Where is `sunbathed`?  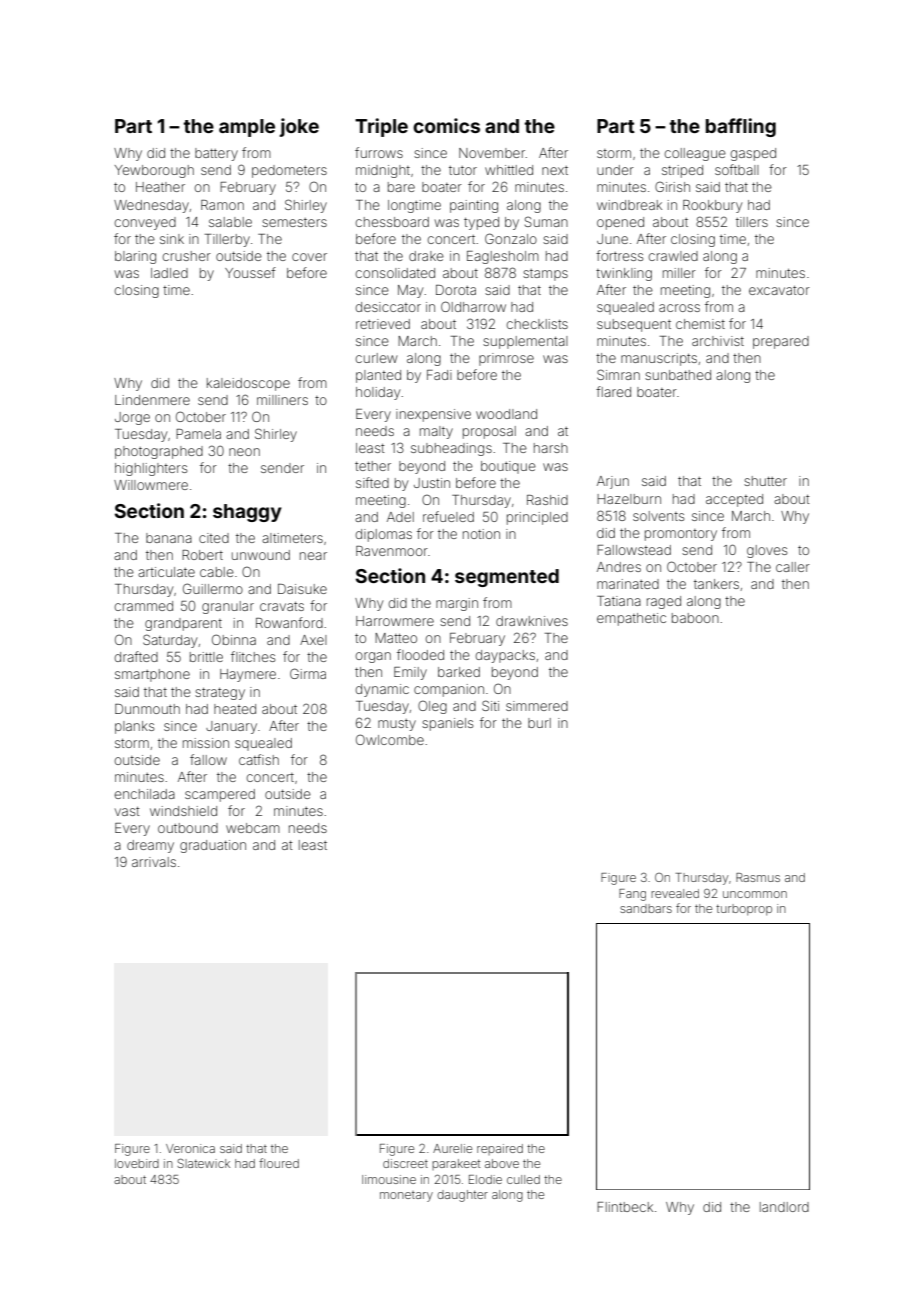
sunbathed is located at coordinates (678, 375).
